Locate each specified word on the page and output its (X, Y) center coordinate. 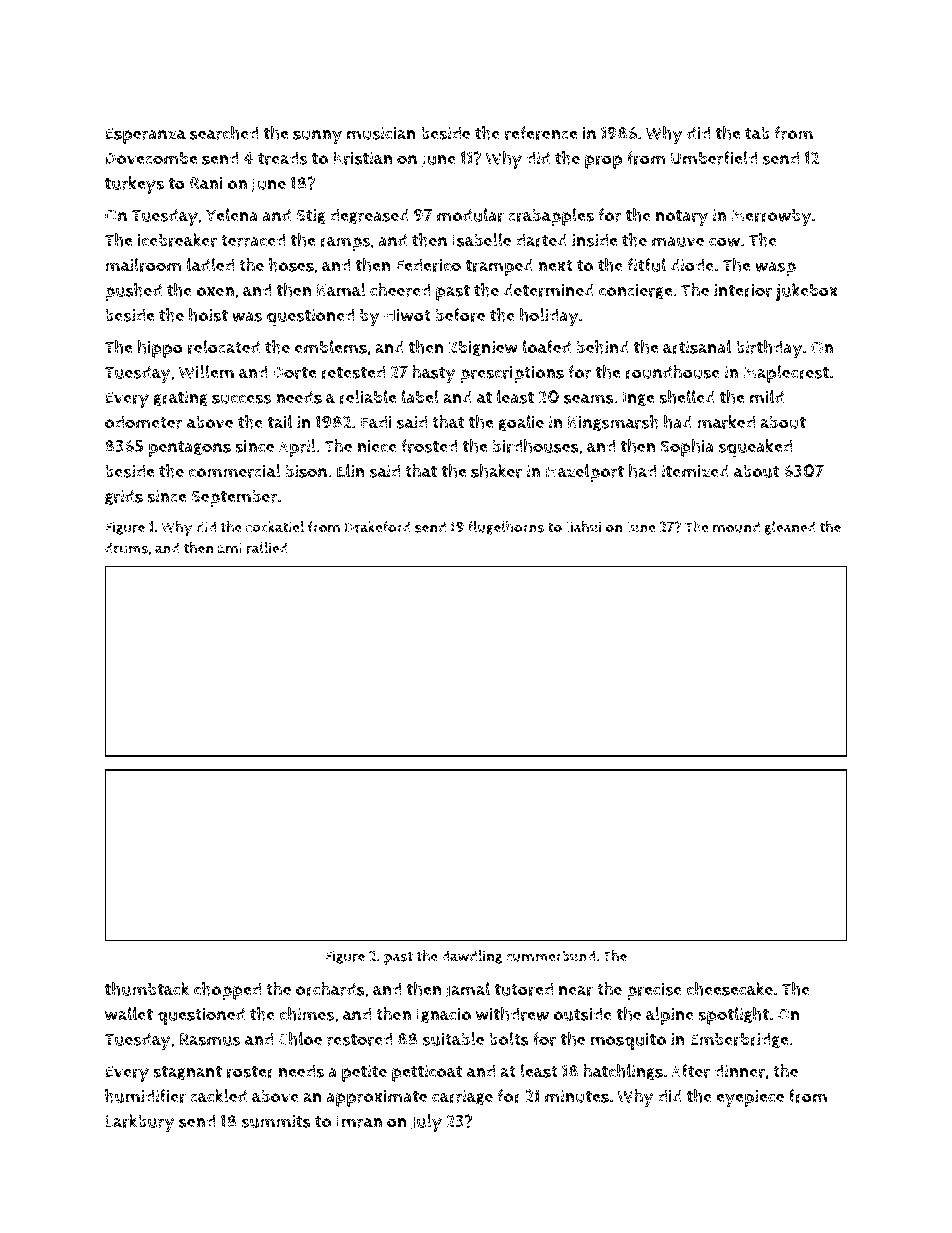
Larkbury (140, 1123)
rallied (267, 548)
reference (541, 133)
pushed (133, 292)
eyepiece (750, 1098)
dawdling (471, 957)
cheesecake (730, 989)
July (426, 1123)
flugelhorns (506, 528)
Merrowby (771, 217)
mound (736, 527)
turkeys (134, 185)
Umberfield (714, 158)
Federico (428, 265)
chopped (227, 991)
